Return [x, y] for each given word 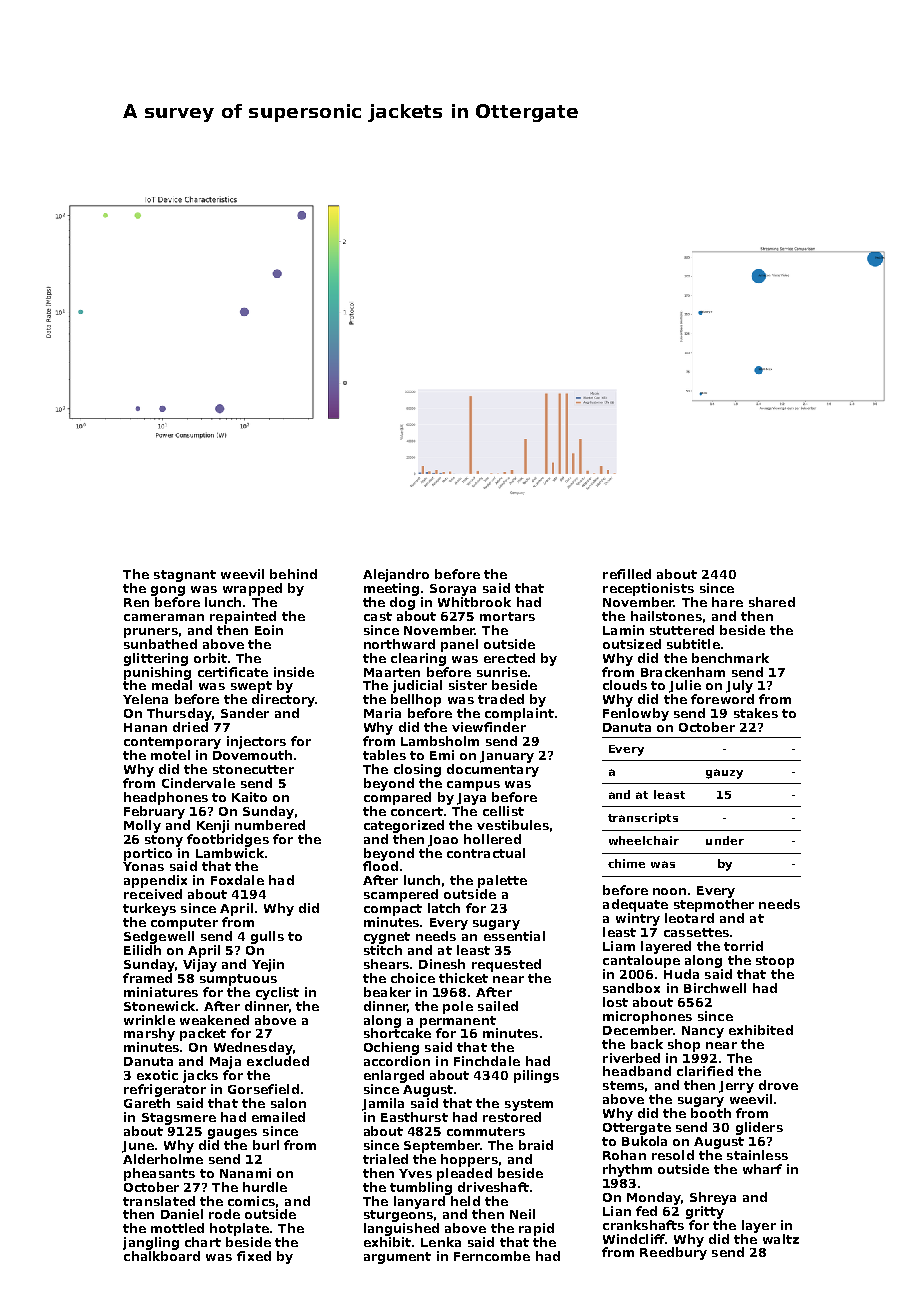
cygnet [387, 938]
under [725, 840]
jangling [151, 1243]
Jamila [383, 1104]
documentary [493, 770]
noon [669, 891]
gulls [267, 937]
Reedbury [673, 1253]
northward [399, 644]
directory [283, 700]
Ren [136, 602]
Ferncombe [492, 1256]
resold [673, 1155]
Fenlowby [636, 714]
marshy [149, 1034]
